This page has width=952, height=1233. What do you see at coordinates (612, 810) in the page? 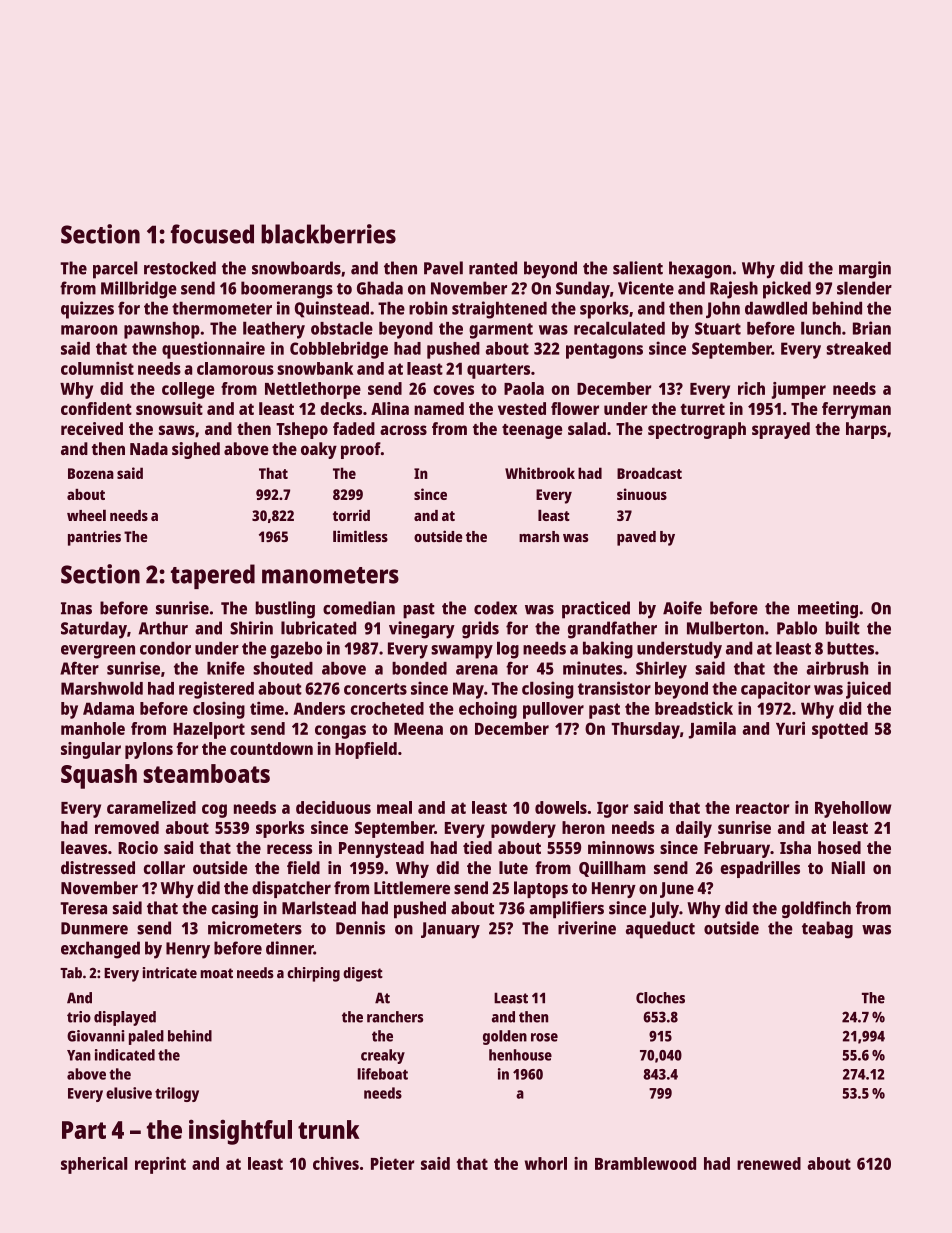
I see `Igor` at bounding box center [612, 810].
